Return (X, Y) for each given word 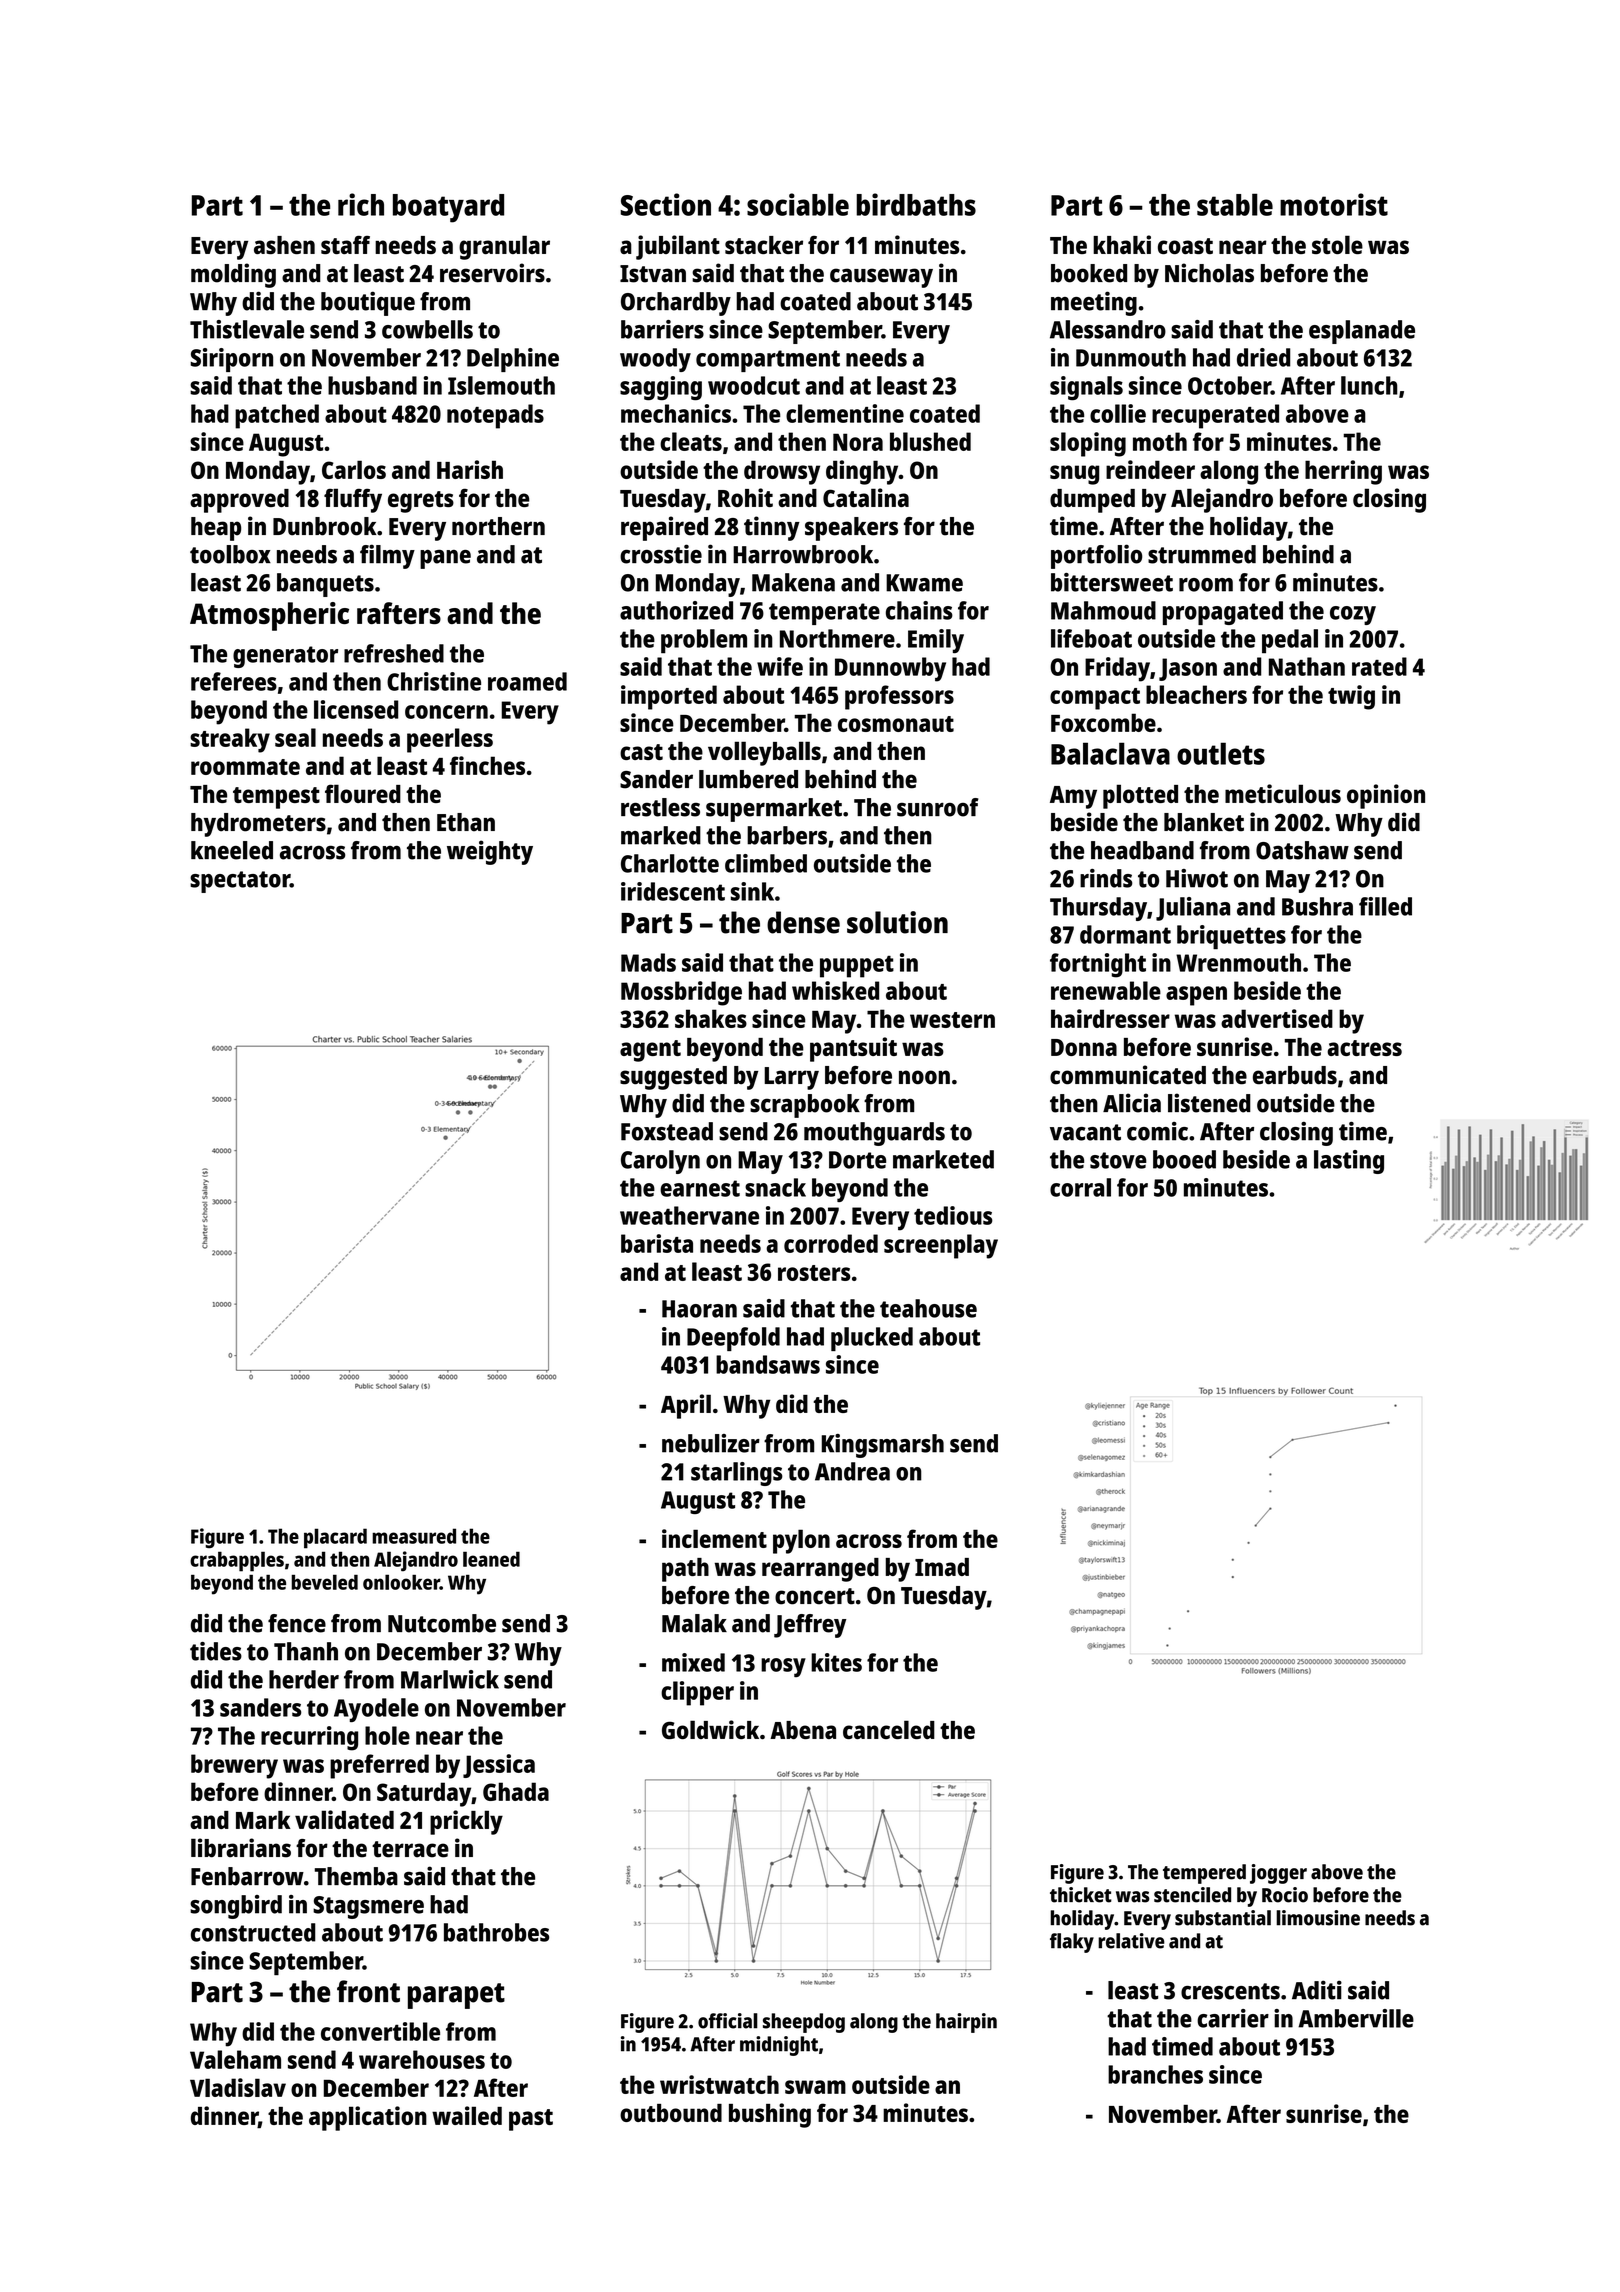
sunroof (938, 807)
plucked (872, 1339)
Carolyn (660, 1162)
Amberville (1356, 2018)
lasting (1349, 1162)
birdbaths (916, 204)
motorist (1334, 204)
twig (1351, 697)
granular (504, 247)
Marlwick (450, 1679)
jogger (1278, 1874)
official (728, 2021)
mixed (693, 1662)
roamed (527, 681)
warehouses (422, 2059)
